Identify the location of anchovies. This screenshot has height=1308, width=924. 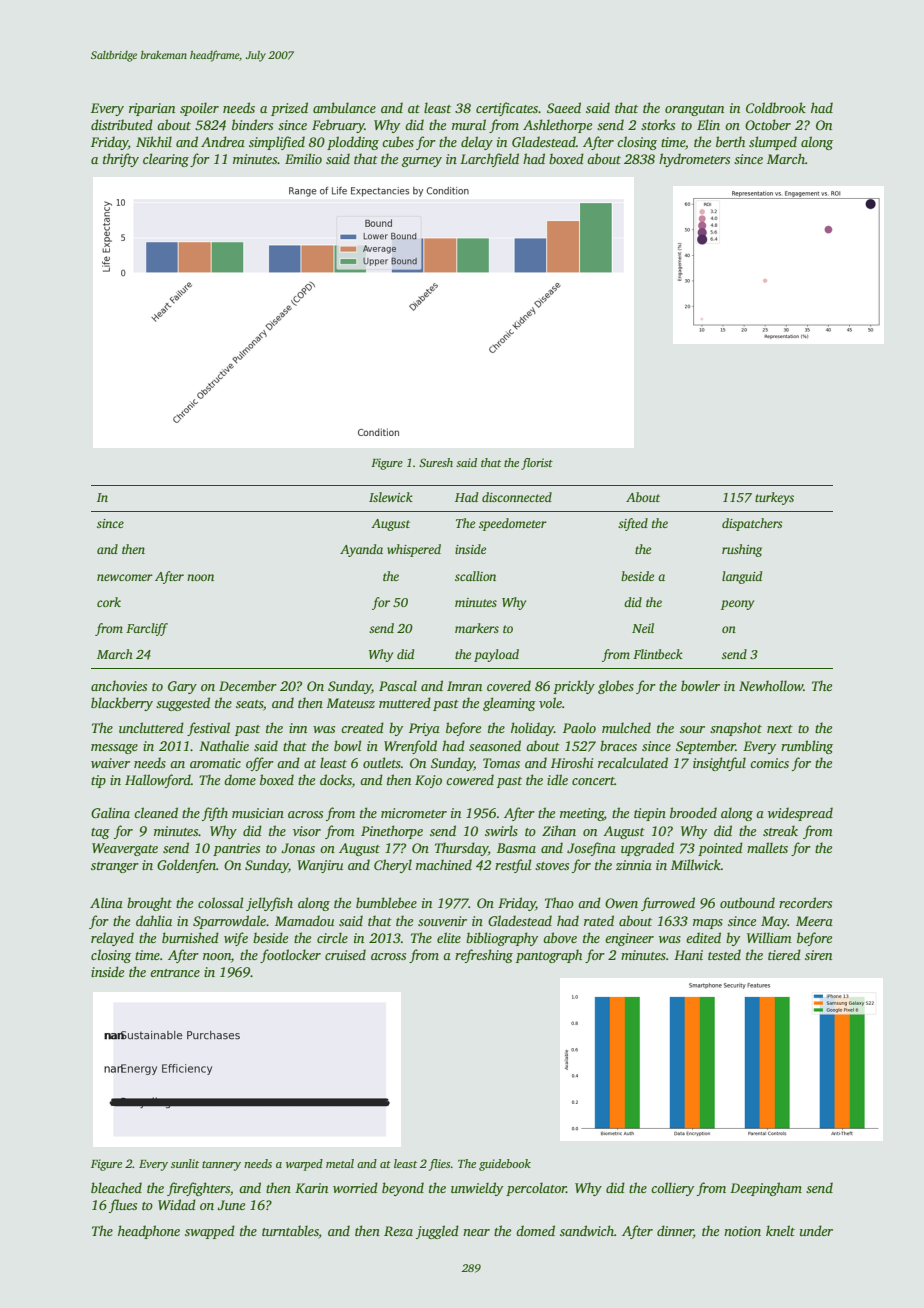
(119, 685).
